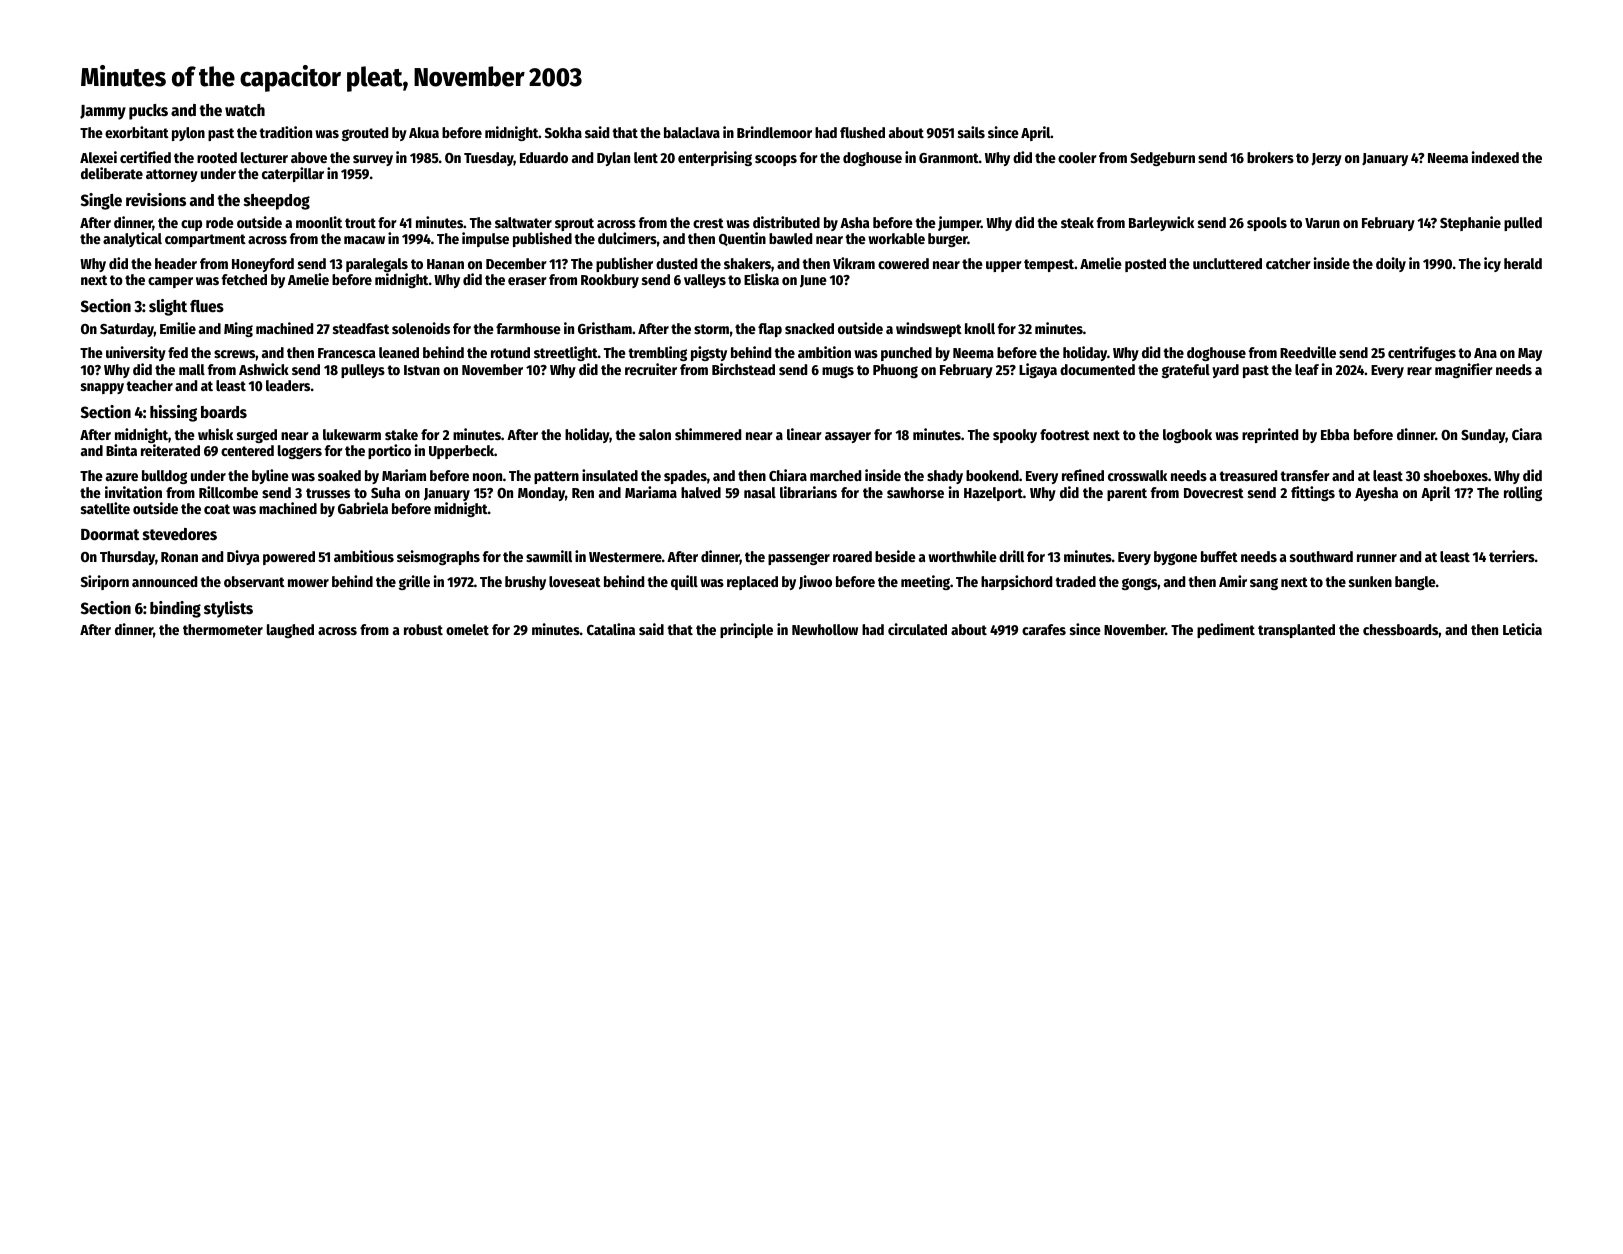 Image resolution: width=1623 pixels, height=1254 pixels. Describe the element at coordinates (1422, 353) in the document. I see `centrifuges` at that location.
